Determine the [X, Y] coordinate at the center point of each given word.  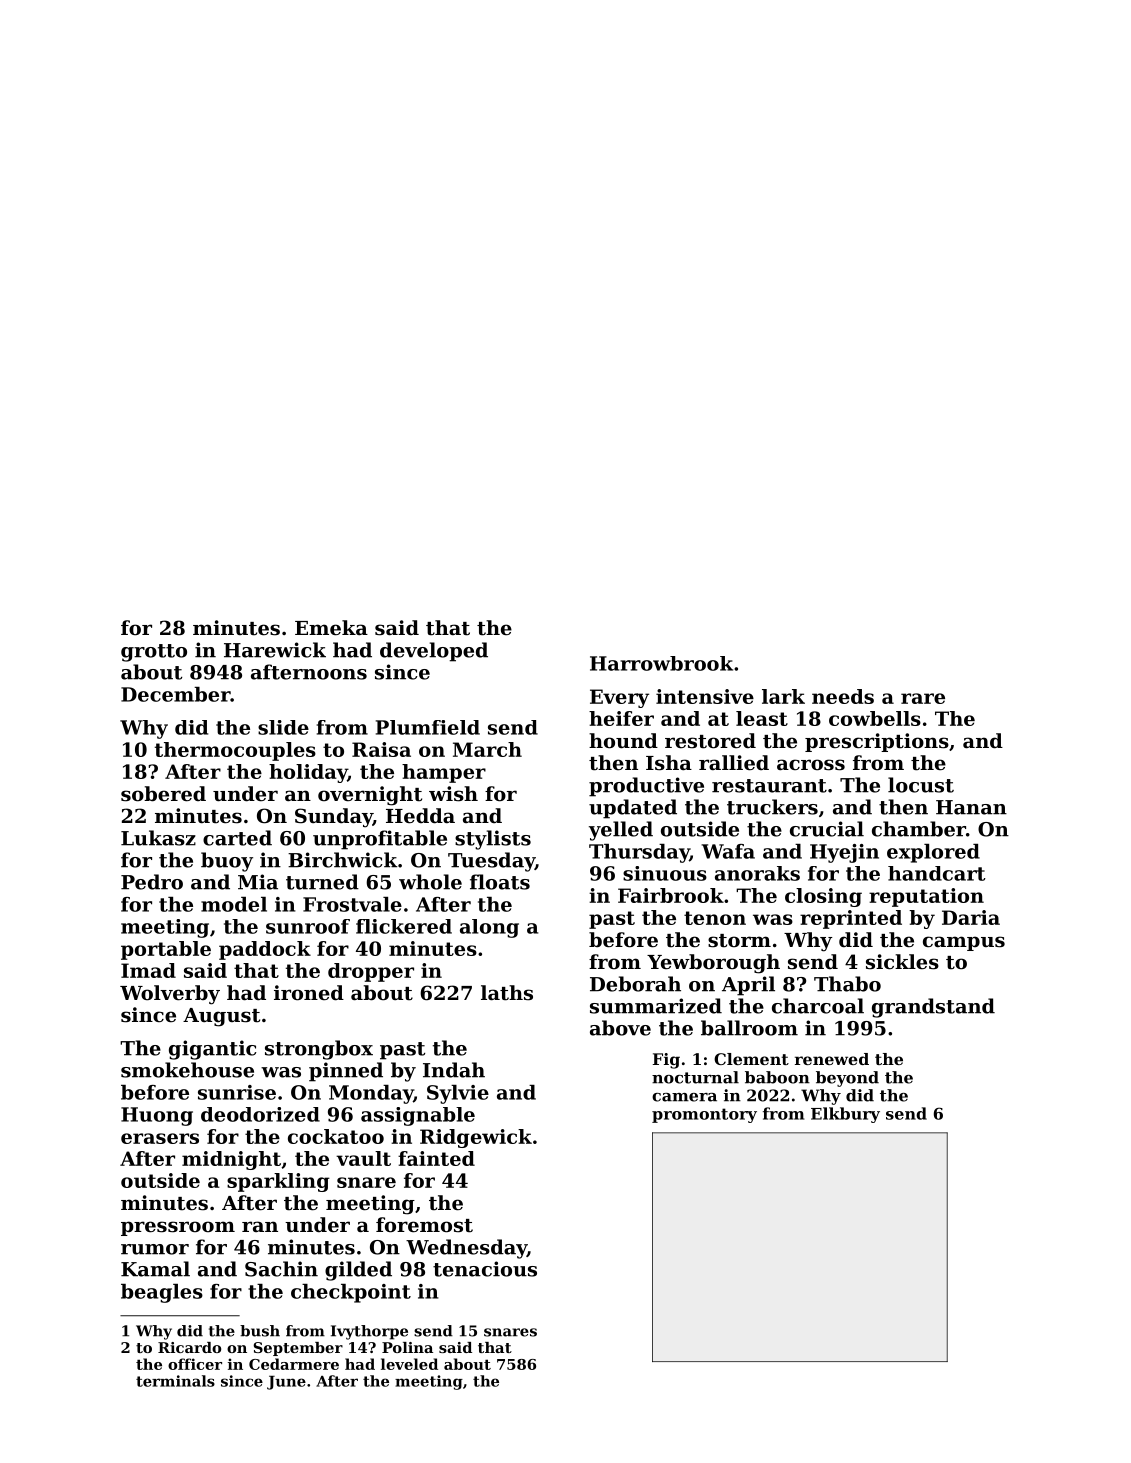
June [286, 1383]
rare [923, 698]
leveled [409, 1364]
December [175, 694]
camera [684, 1097]
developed [434, 652]
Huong [157, 1116]
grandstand [933, 1008]
